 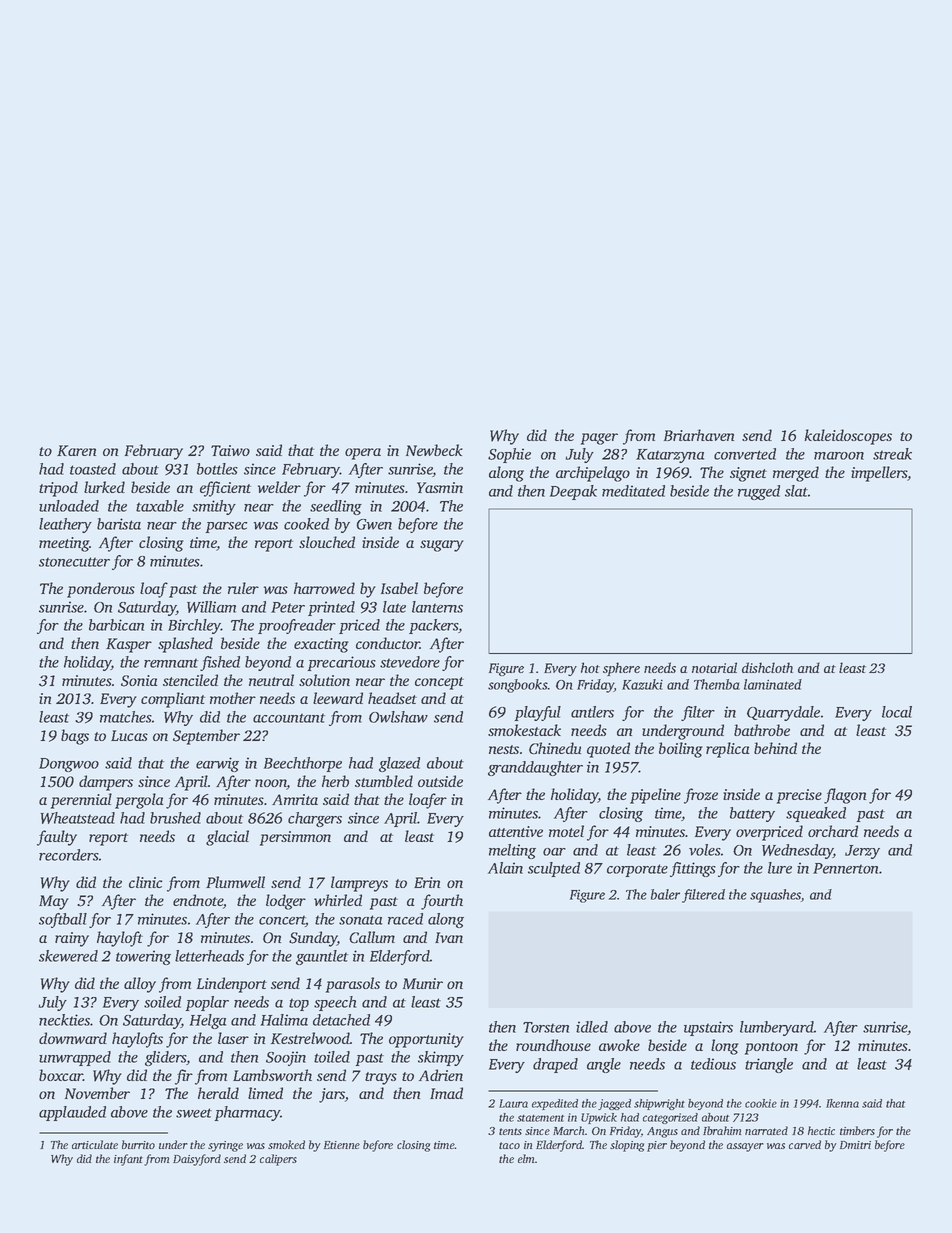 What do you see at coordinates (796, 491) in the page?
I see `slat` at bounding box center [796, 491].
